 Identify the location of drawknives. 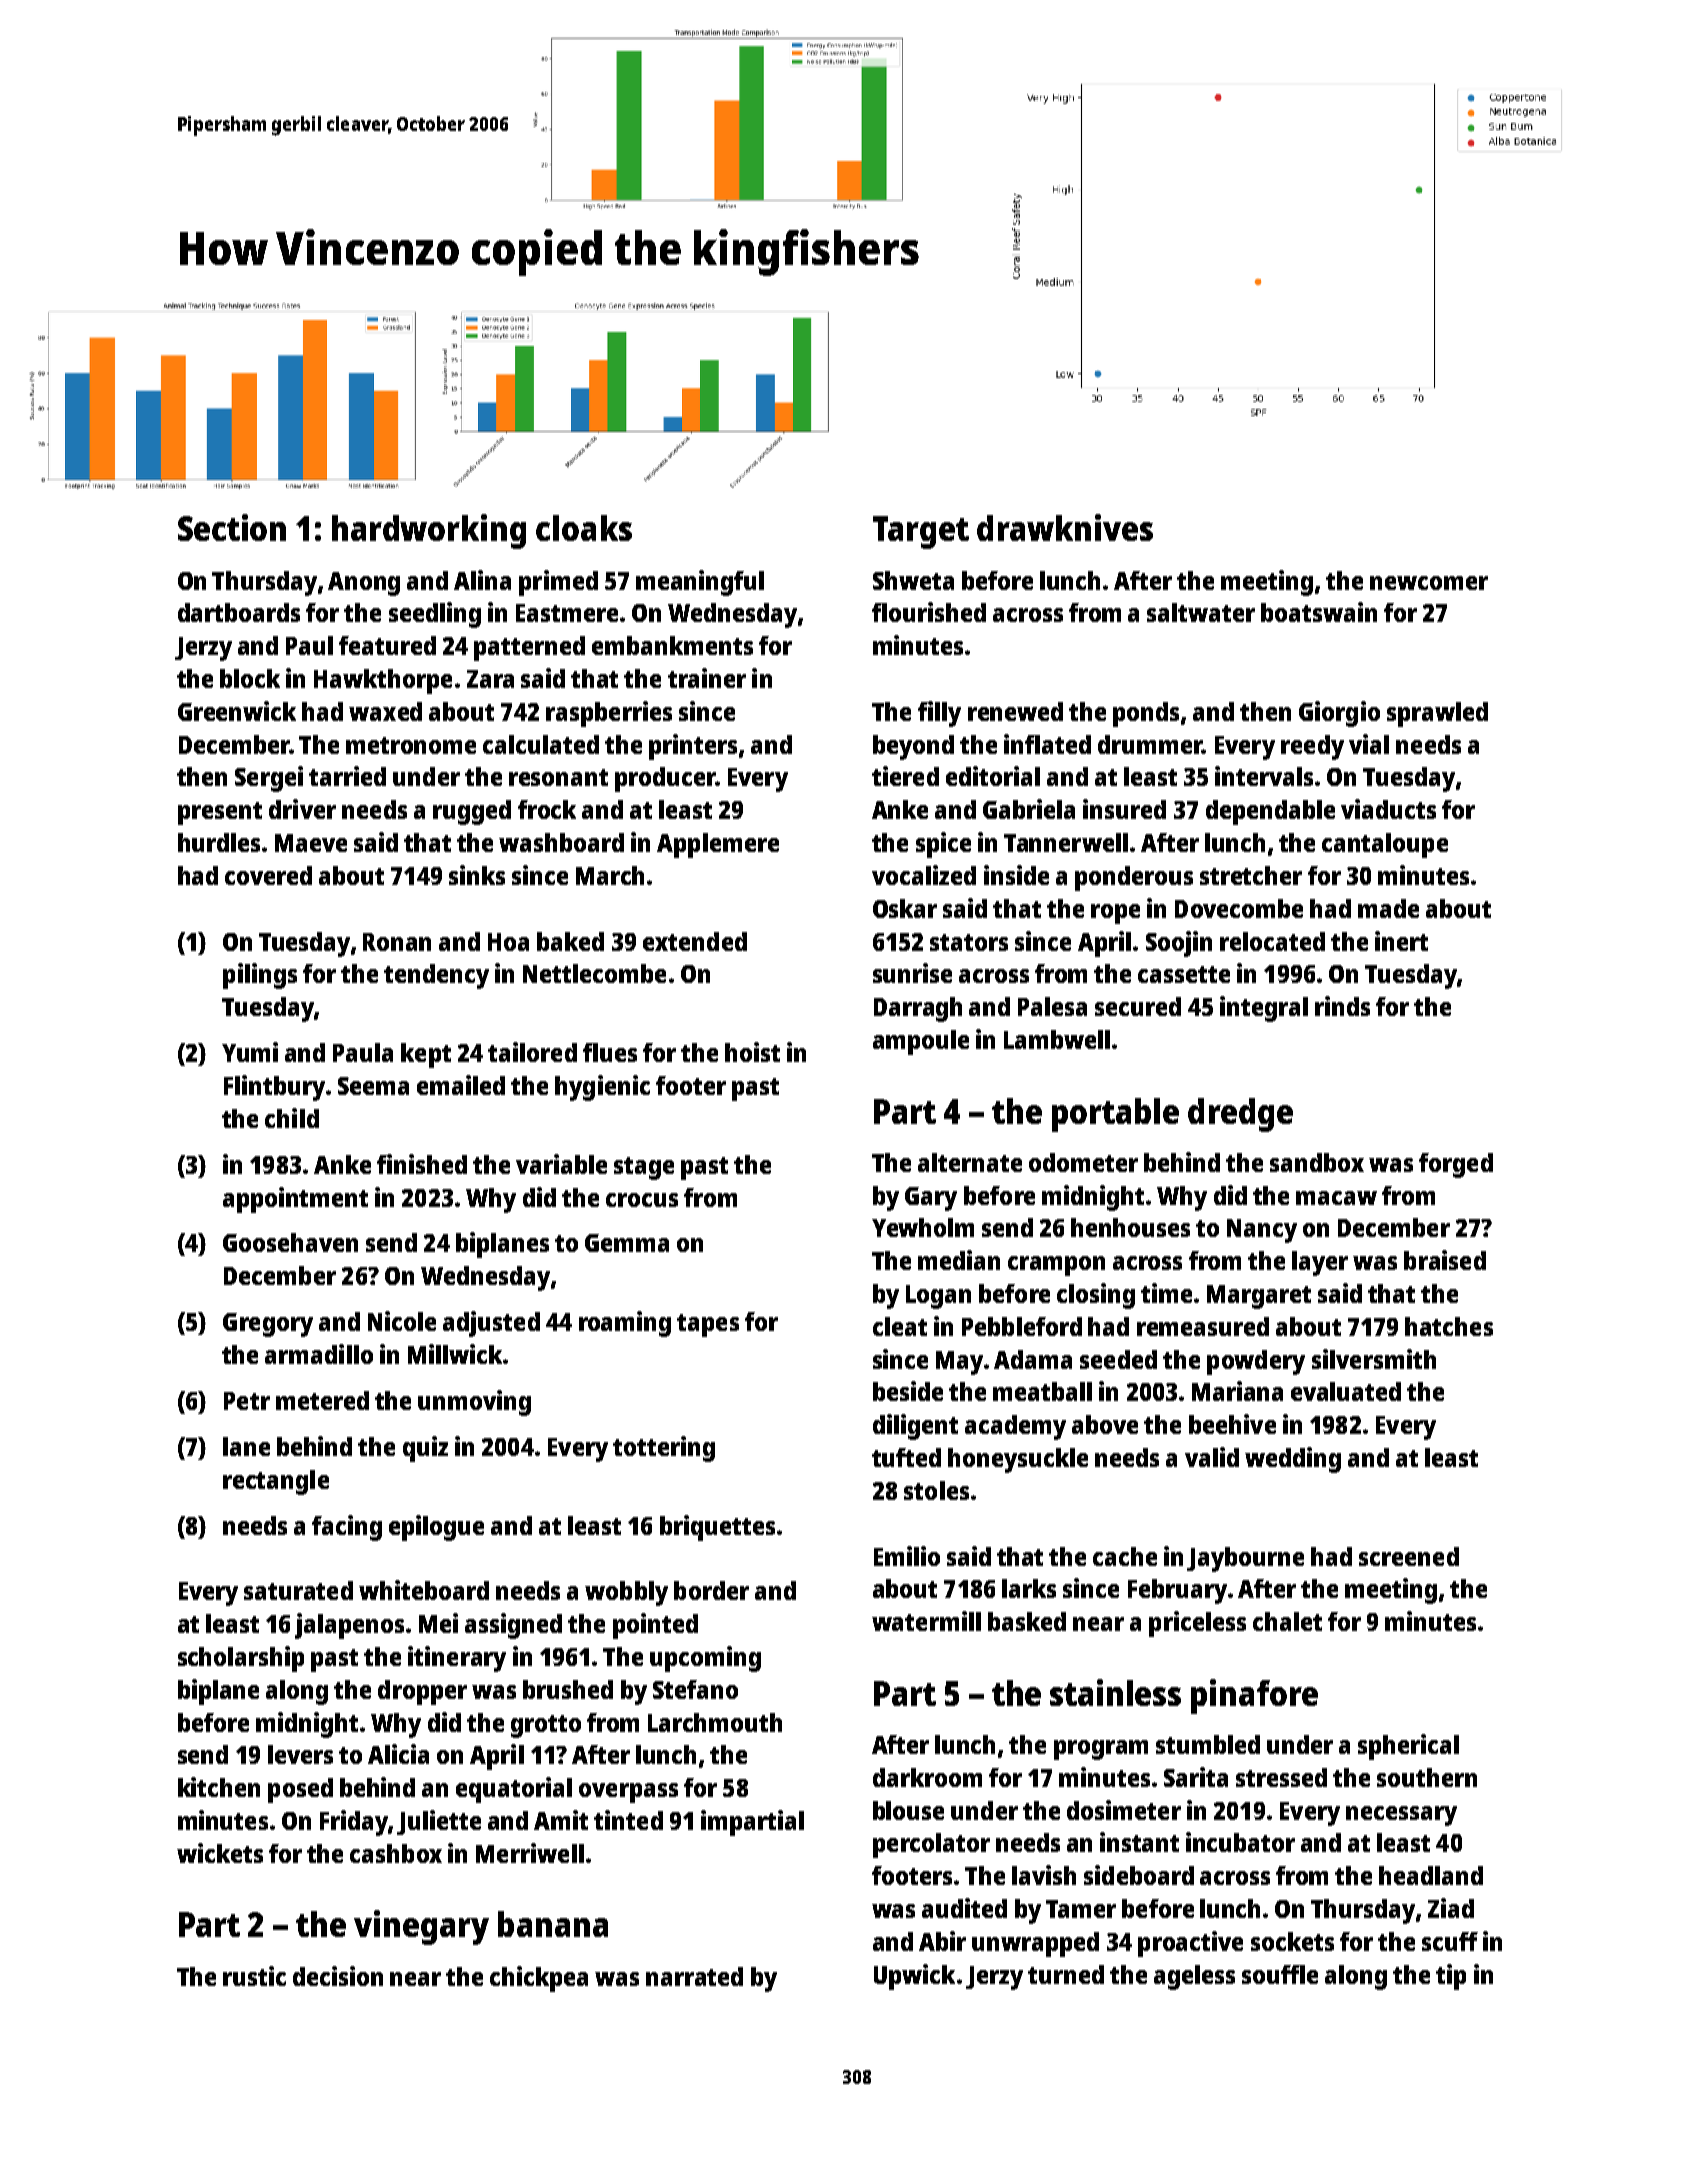
(1065, 527).
